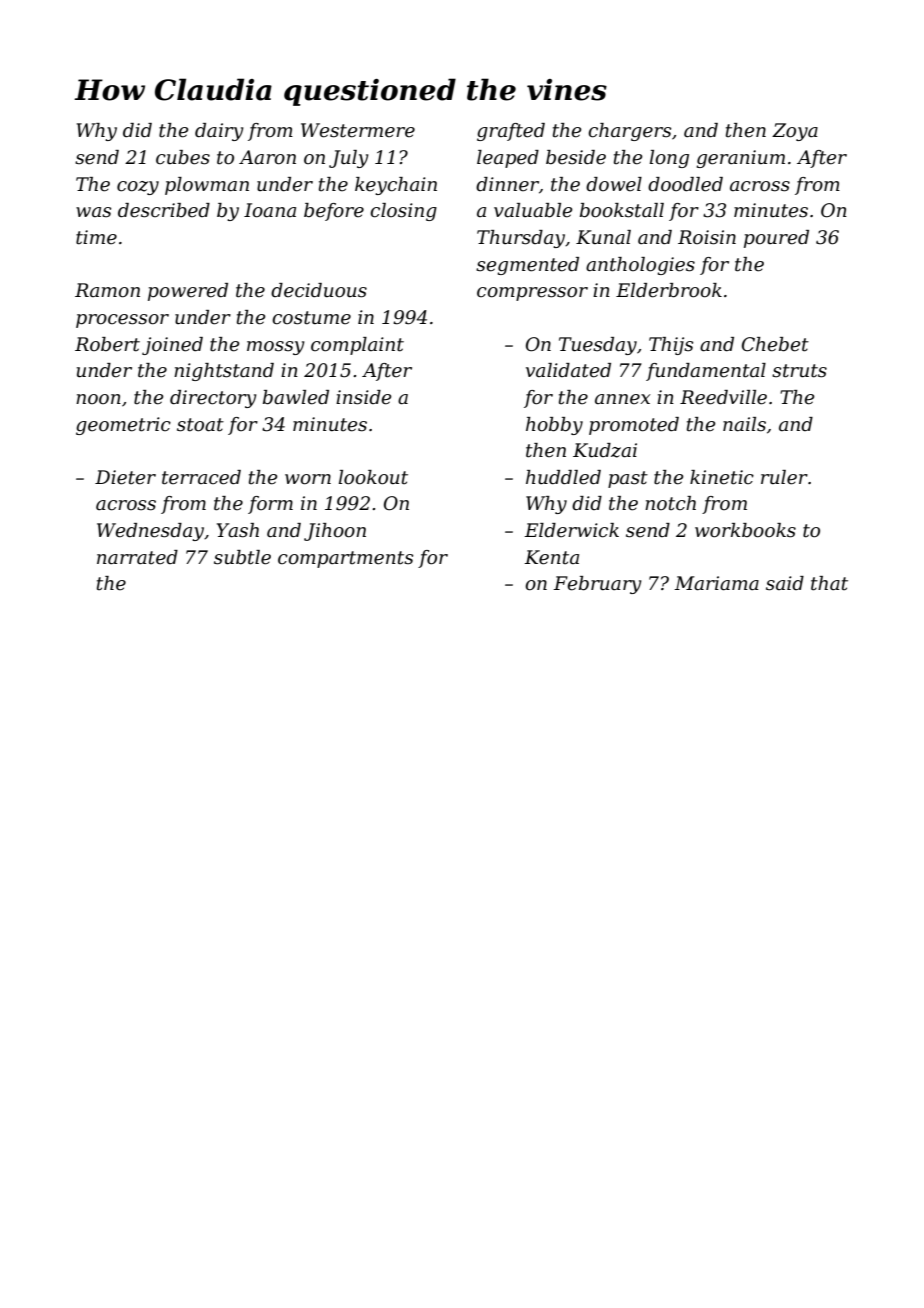  Describe the element at coordinates (716, 583) in the screenshot. I see `Mariama` at that location.
